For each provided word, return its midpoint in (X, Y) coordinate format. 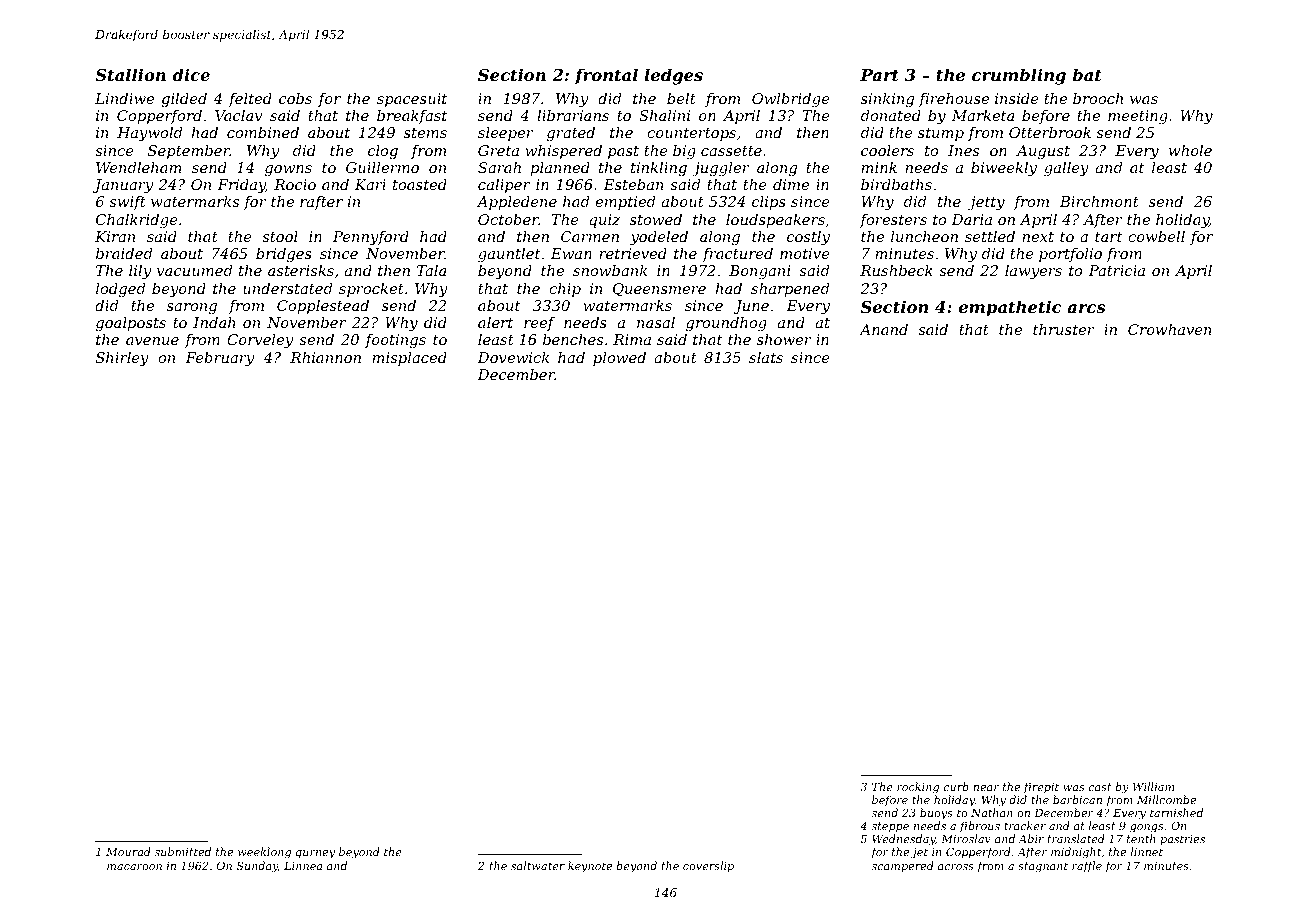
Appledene (517, 203)
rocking (918, 788)
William (1153, 786)
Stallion (130, 74)
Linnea (303, 866)
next (1038, 237)
